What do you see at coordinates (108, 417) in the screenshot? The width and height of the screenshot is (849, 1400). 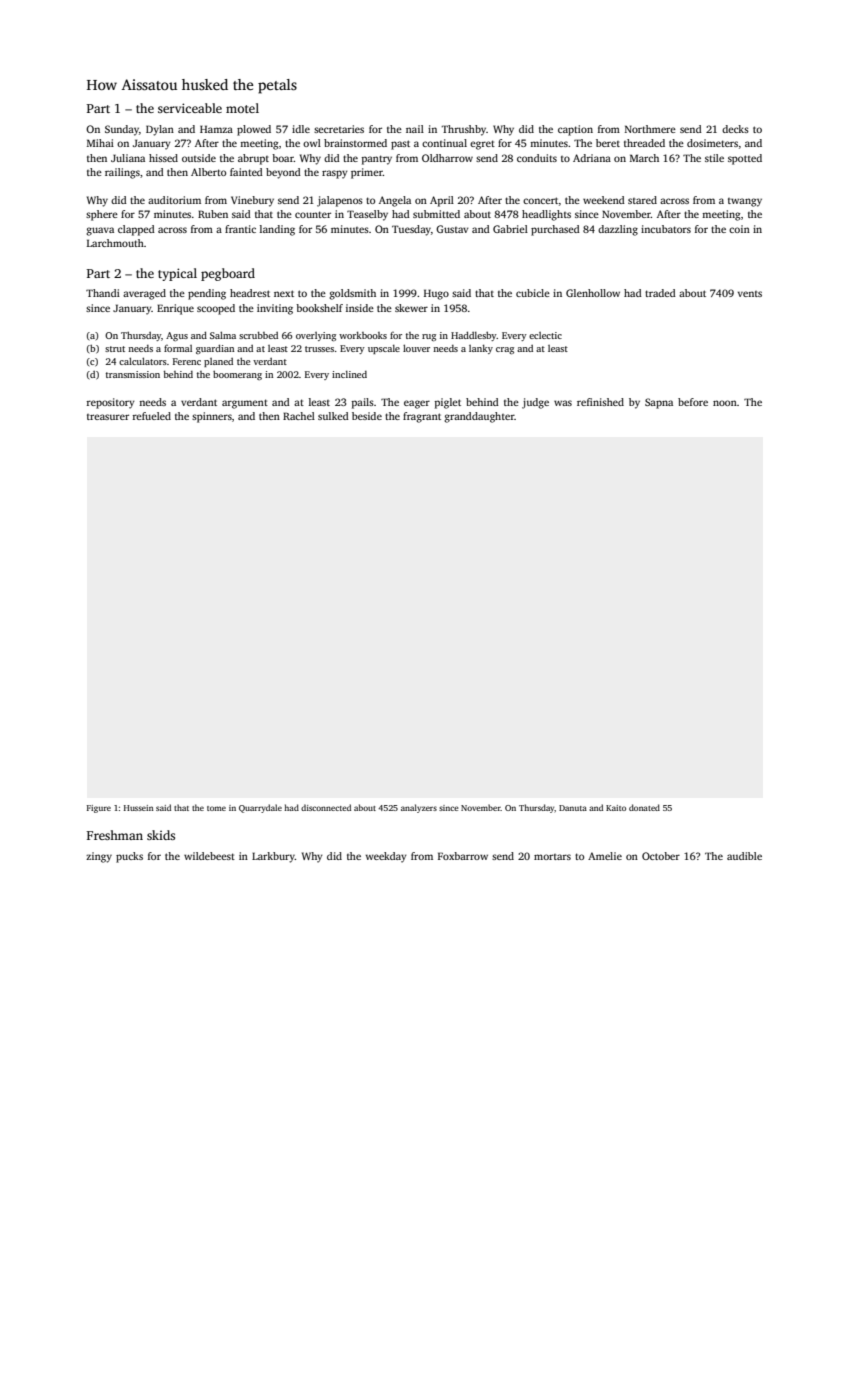 I see `treasurer` at bounding box center [108, 417].
